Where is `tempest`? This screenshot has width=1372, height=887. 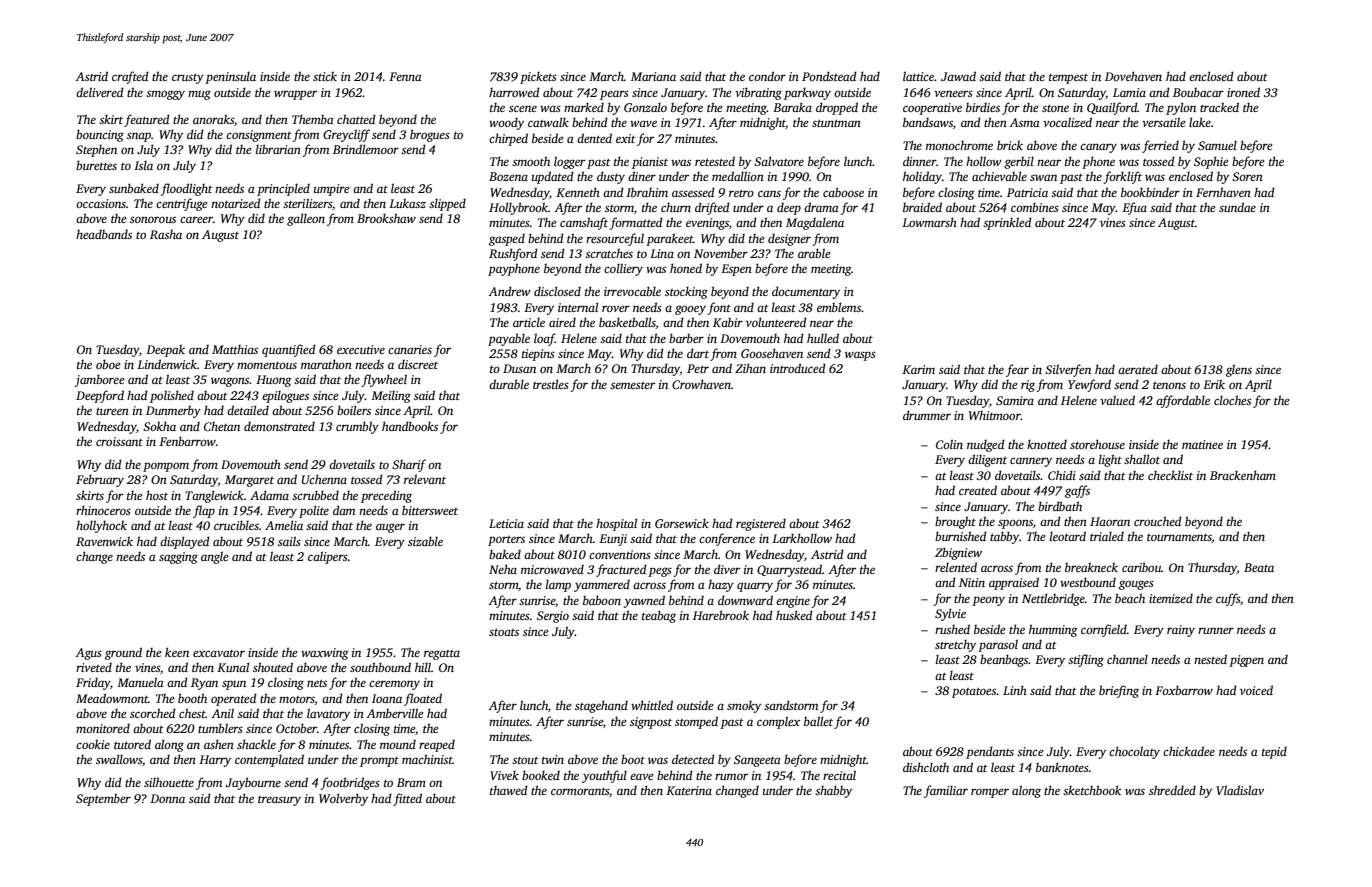 tempest is located at coordinates (1068, 79).
